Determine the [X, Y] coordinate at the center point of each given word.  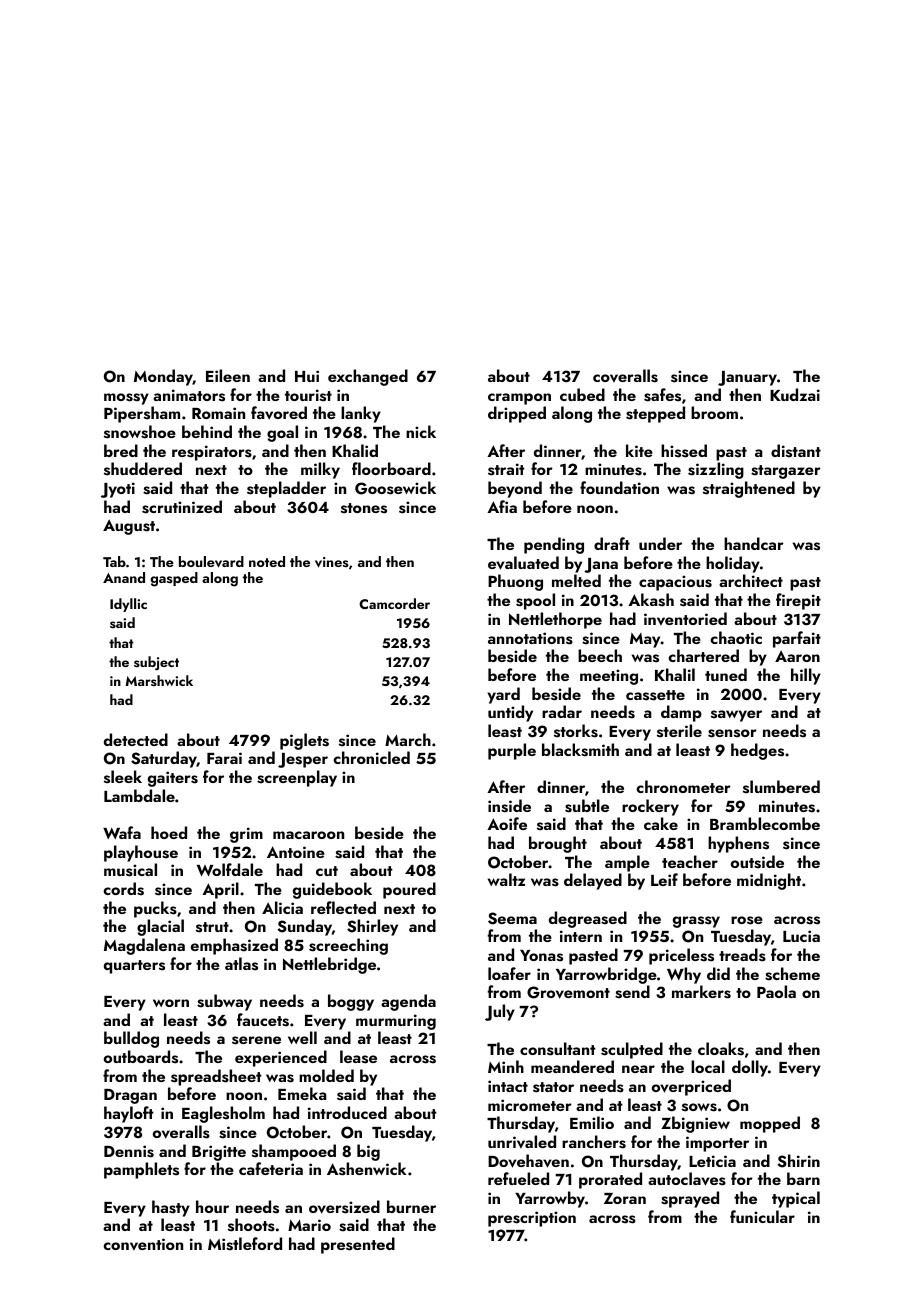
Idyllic [128, 605]
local [708, 1066]
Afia [502, 506]
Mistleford [245, 1244]
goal [282, 433]
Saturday [164, 759]
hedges [757, 751]
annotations [530, 638]
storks [576, 731]
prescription [532, 1219]
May [645, 640]
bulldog [131, 1039]
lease [358, 1057]
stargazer [786, 472]
